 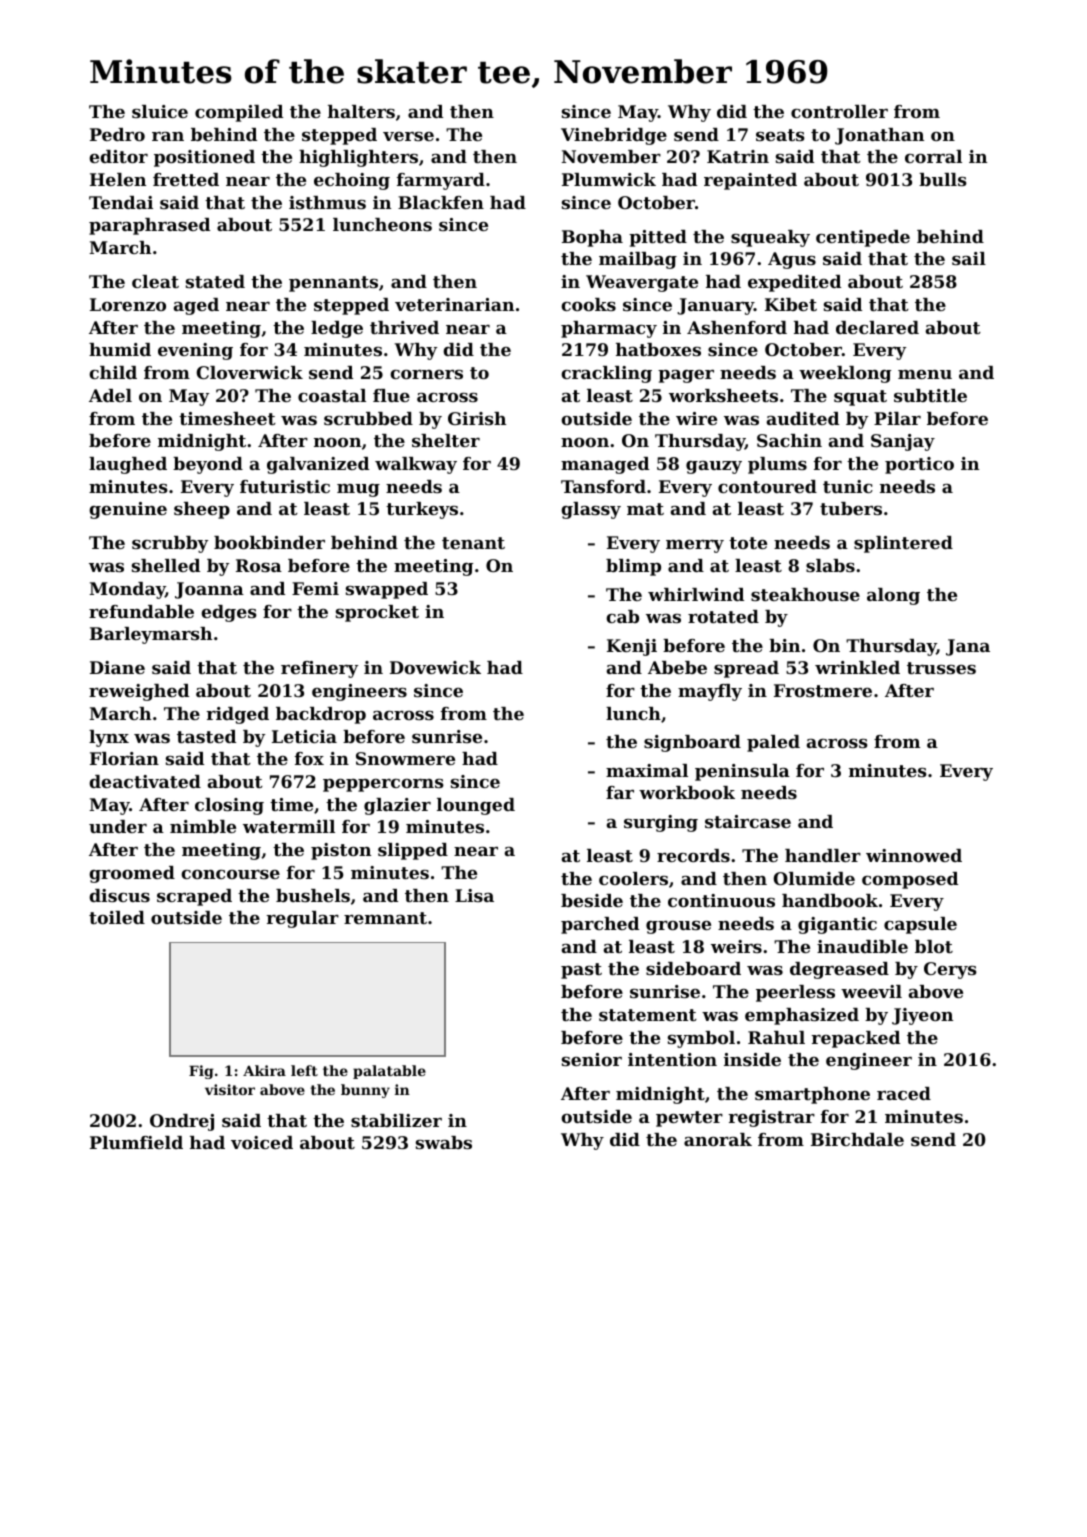 What do you see at coordinates (352, 181) in the screenshot?
I see `echoing` at bounding box center [352, 181].
